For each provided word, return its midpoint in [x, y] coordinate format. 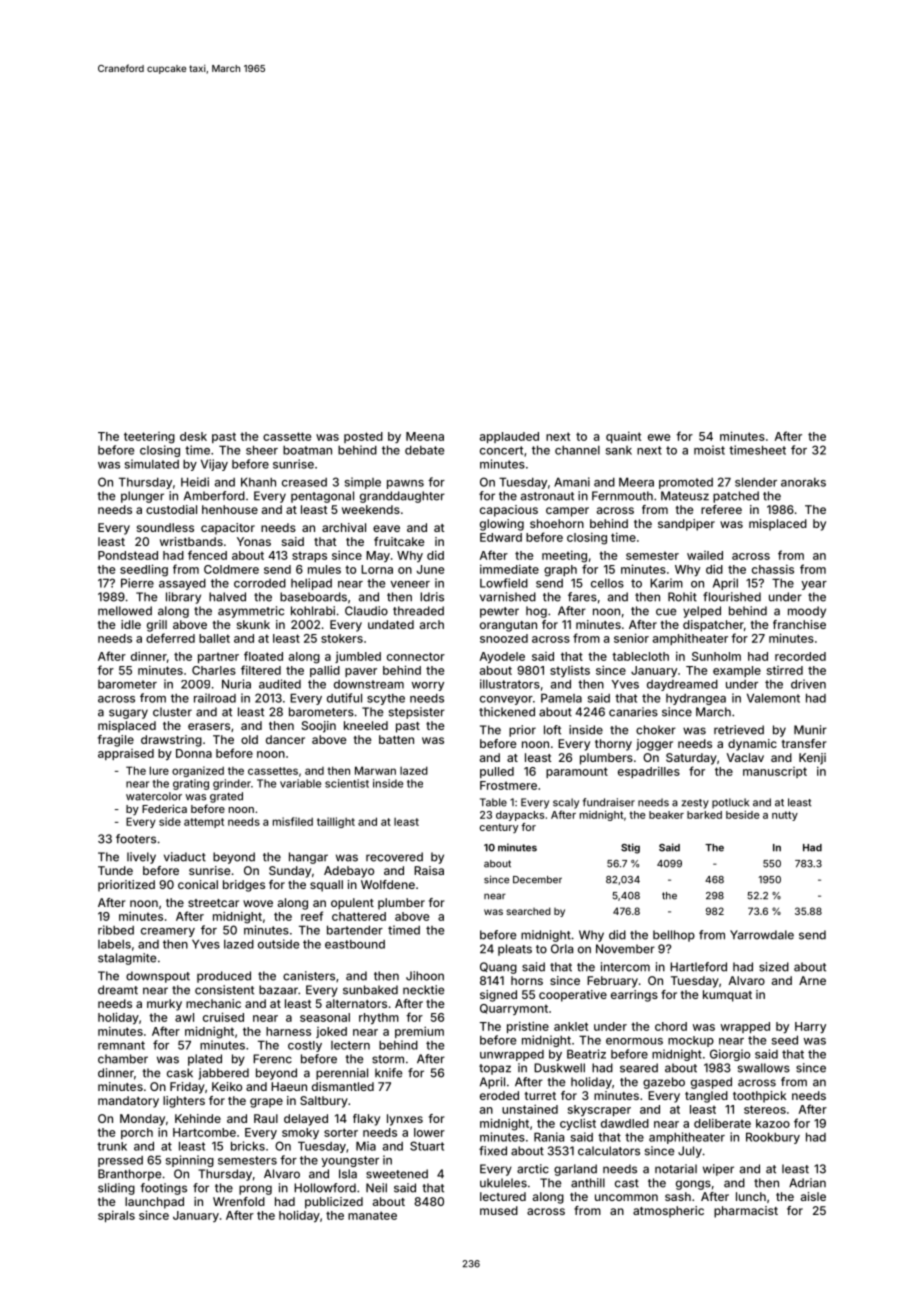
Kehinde [198, 1118]
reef [312, 916]
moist [709, 450]
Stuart [427, 1146]
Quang [498, 968]
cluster [172, 712]
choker [656, 730]
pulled [497, 772]
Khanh [258, 482]
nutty [785, 816]
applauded [509, 437]
